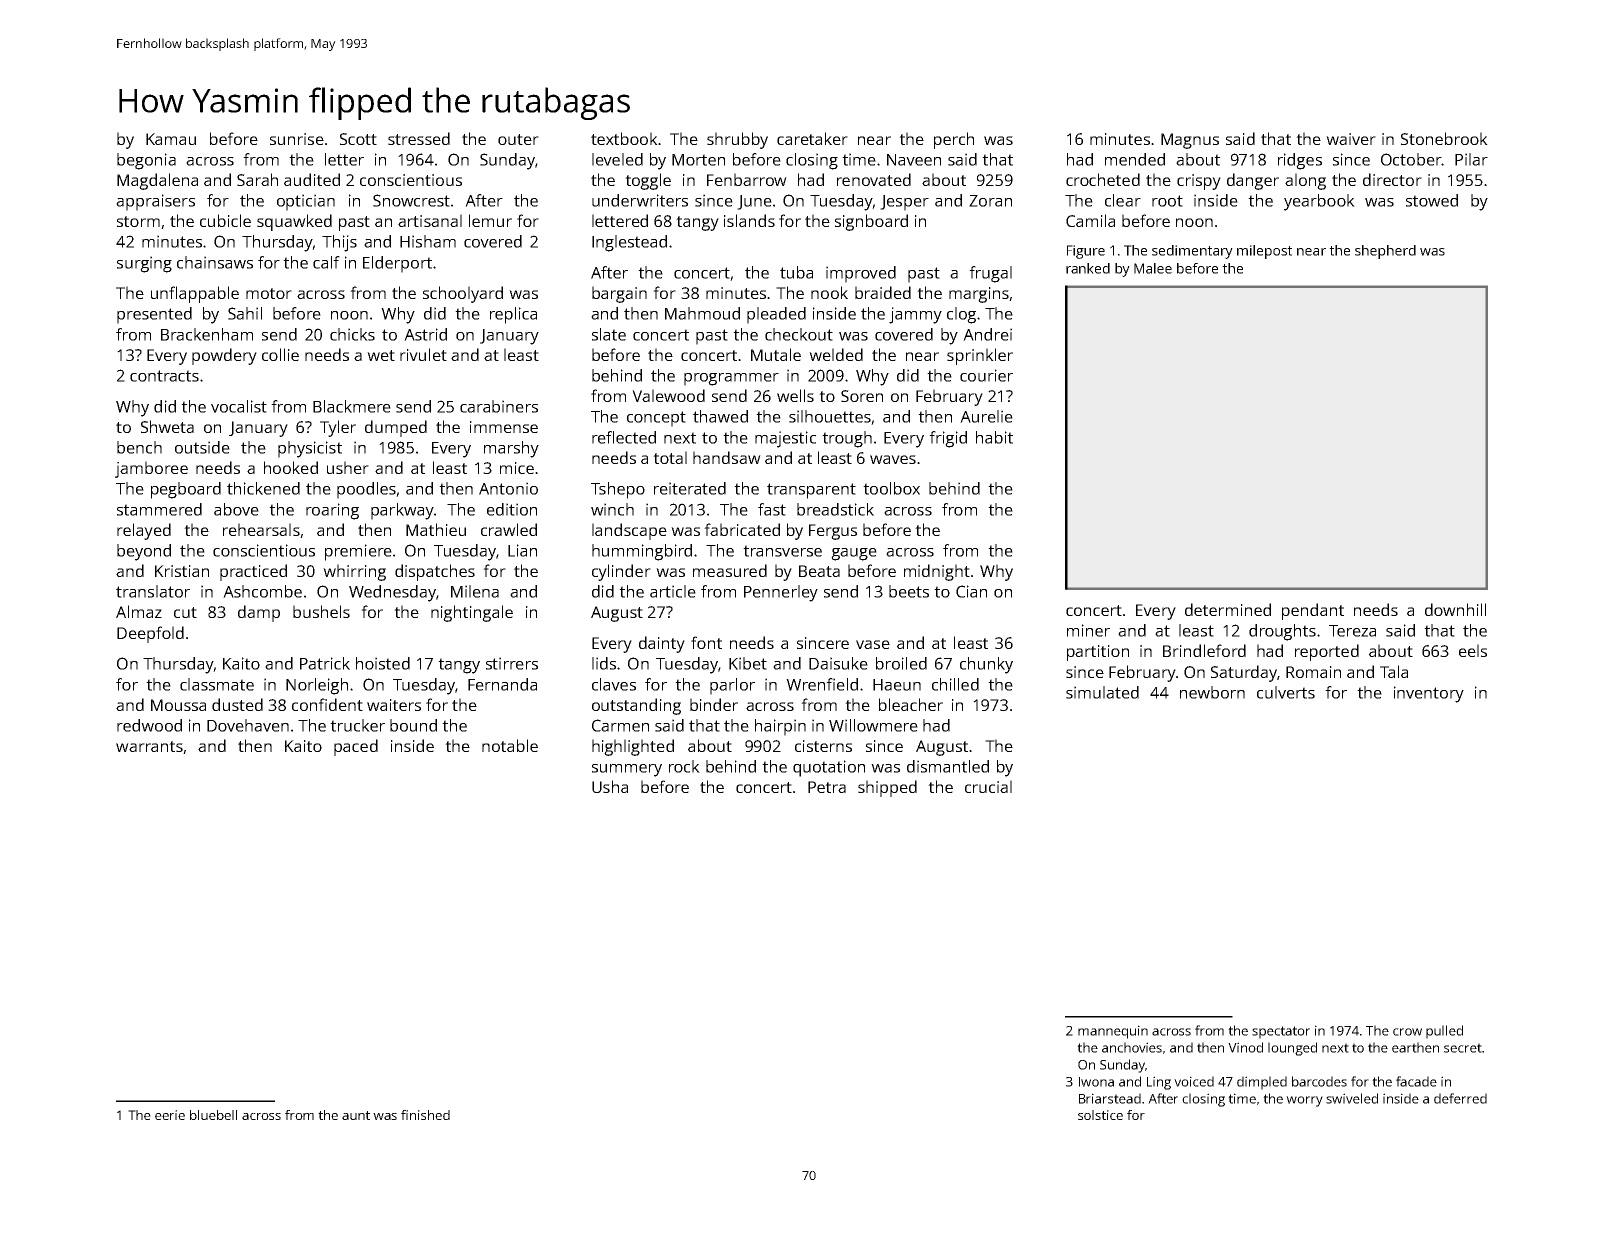 The width and height of the screenshot is (1604, 1240). Describe the element at coordinates (994, 437) in the screenshot. I see `habit` at that location.
